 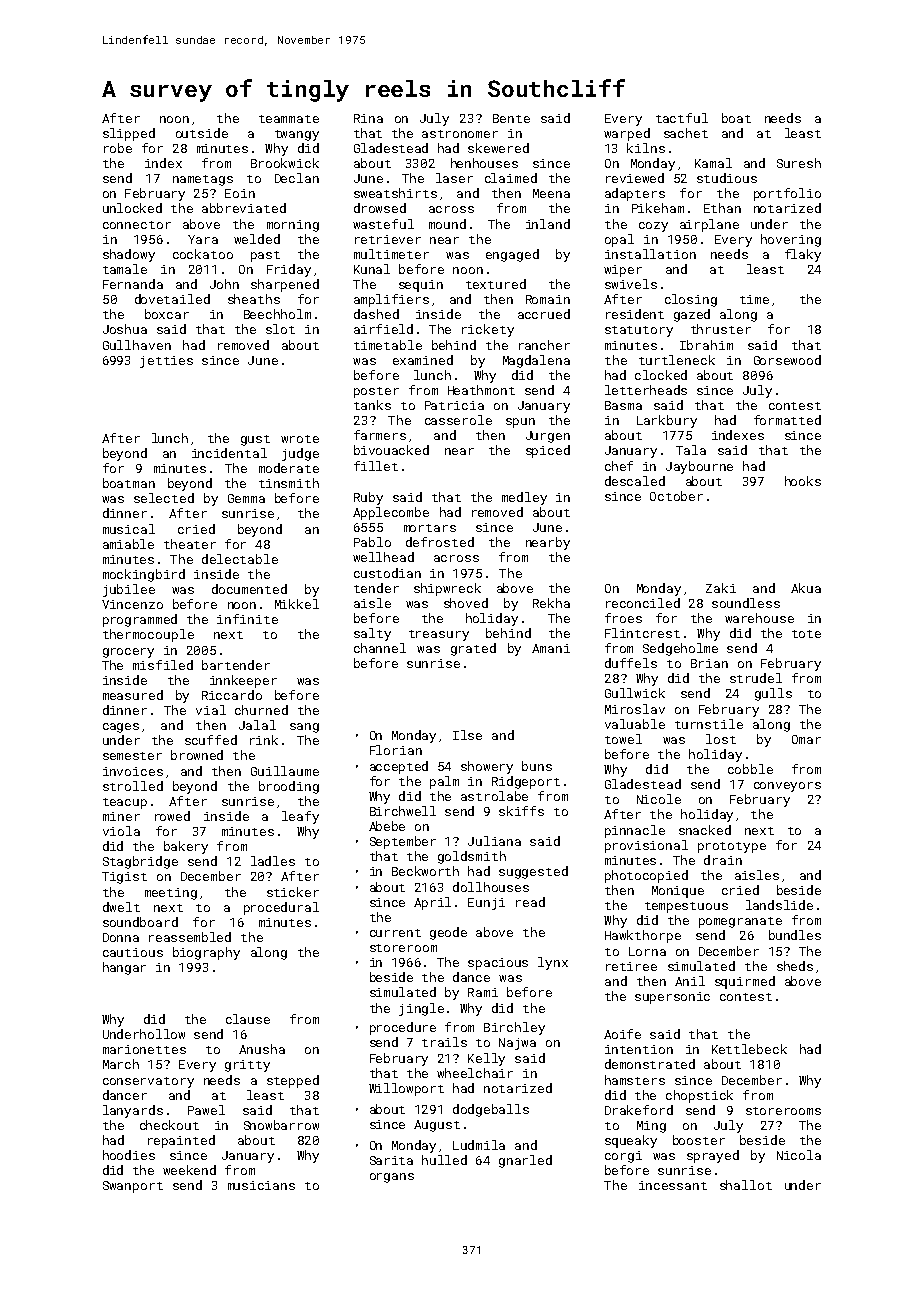 I want to click on Florian, so click(x=396, y=750).
